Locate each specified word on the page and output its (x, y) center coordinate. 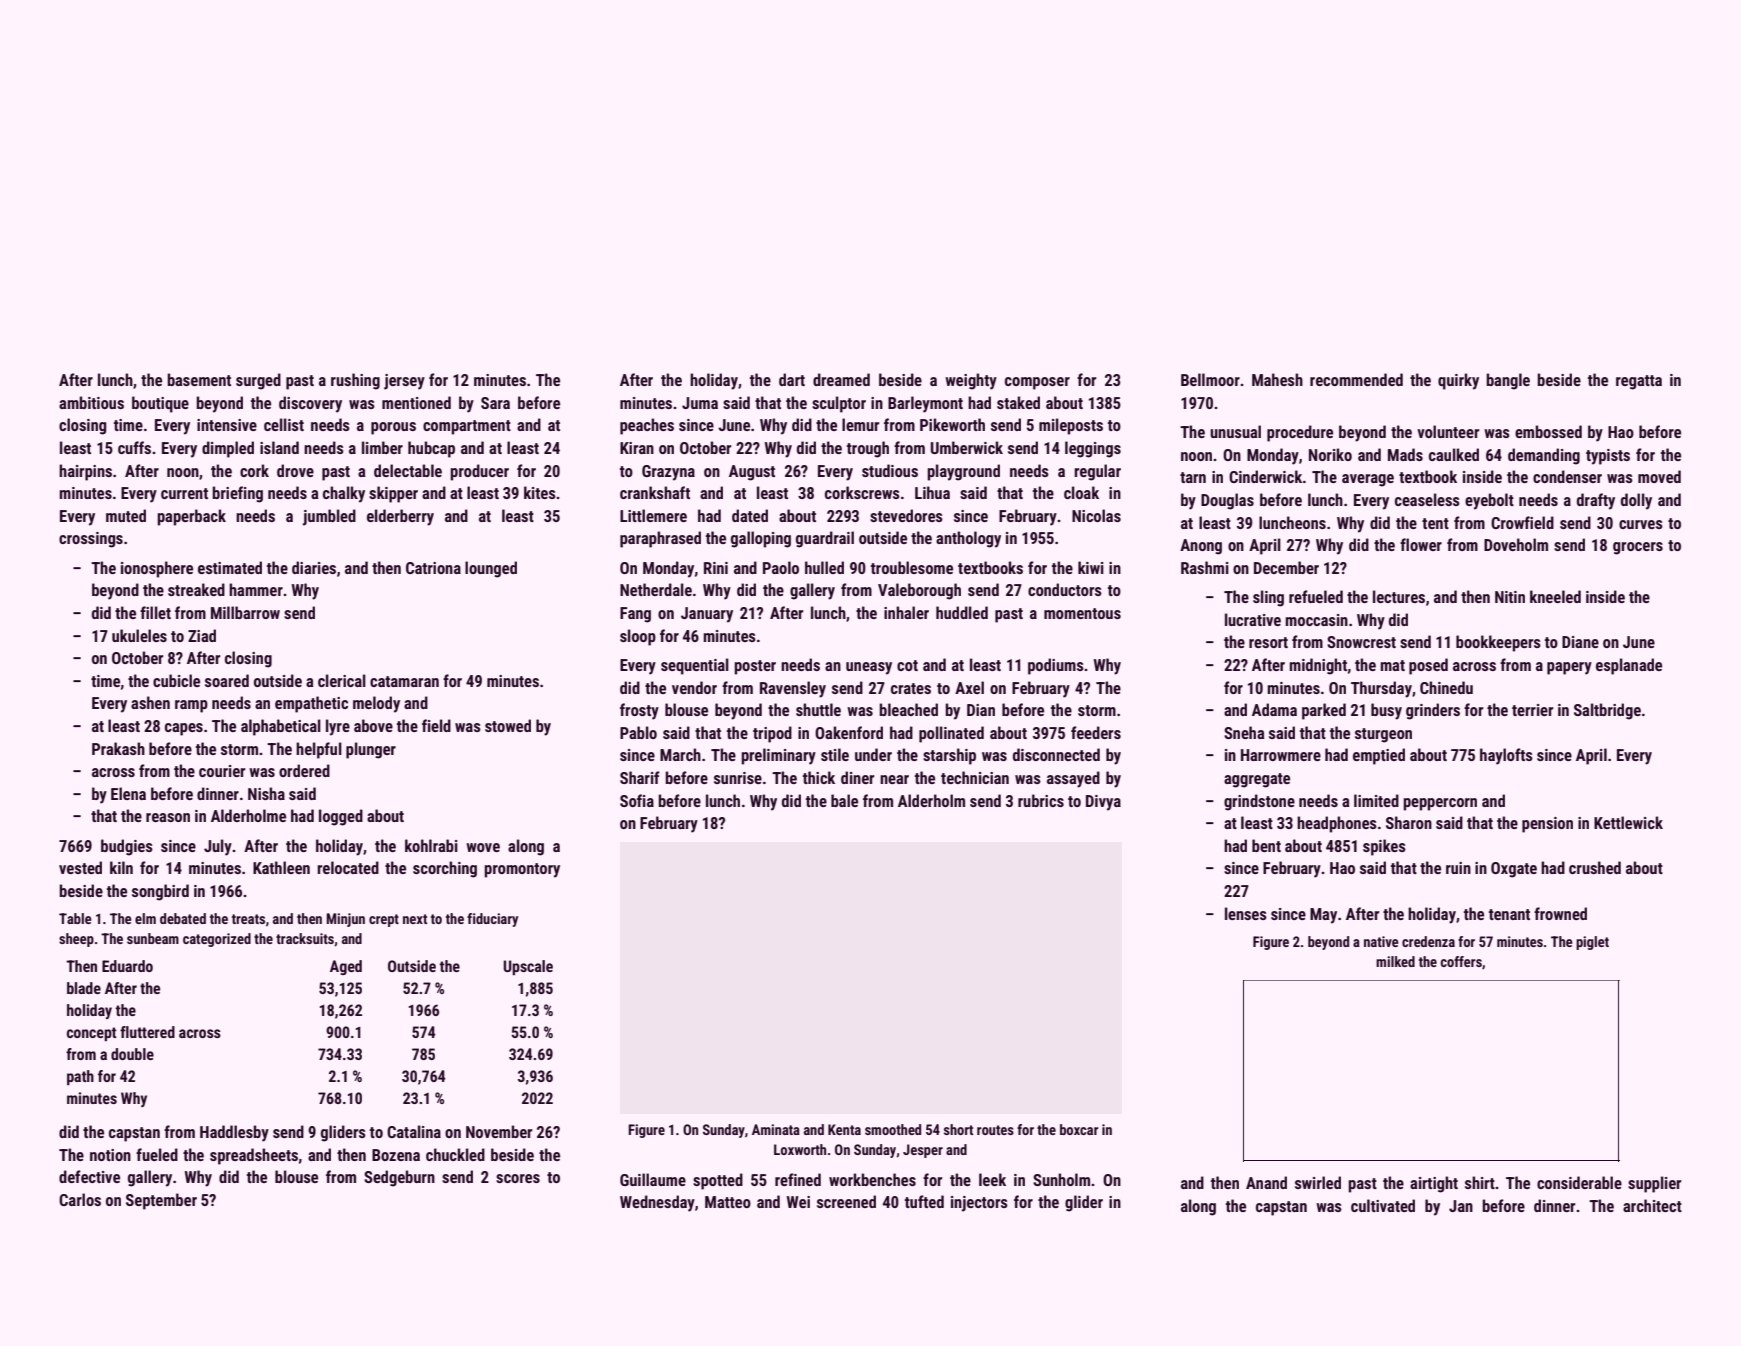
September (161, 1201)
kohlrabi (431, 845)
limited (1376, 800)
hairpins (85, 472)
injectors (979, 1204)
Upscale (528, 967)
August (752, 473)
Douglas (1227, 501)
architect (1652, 1205)
